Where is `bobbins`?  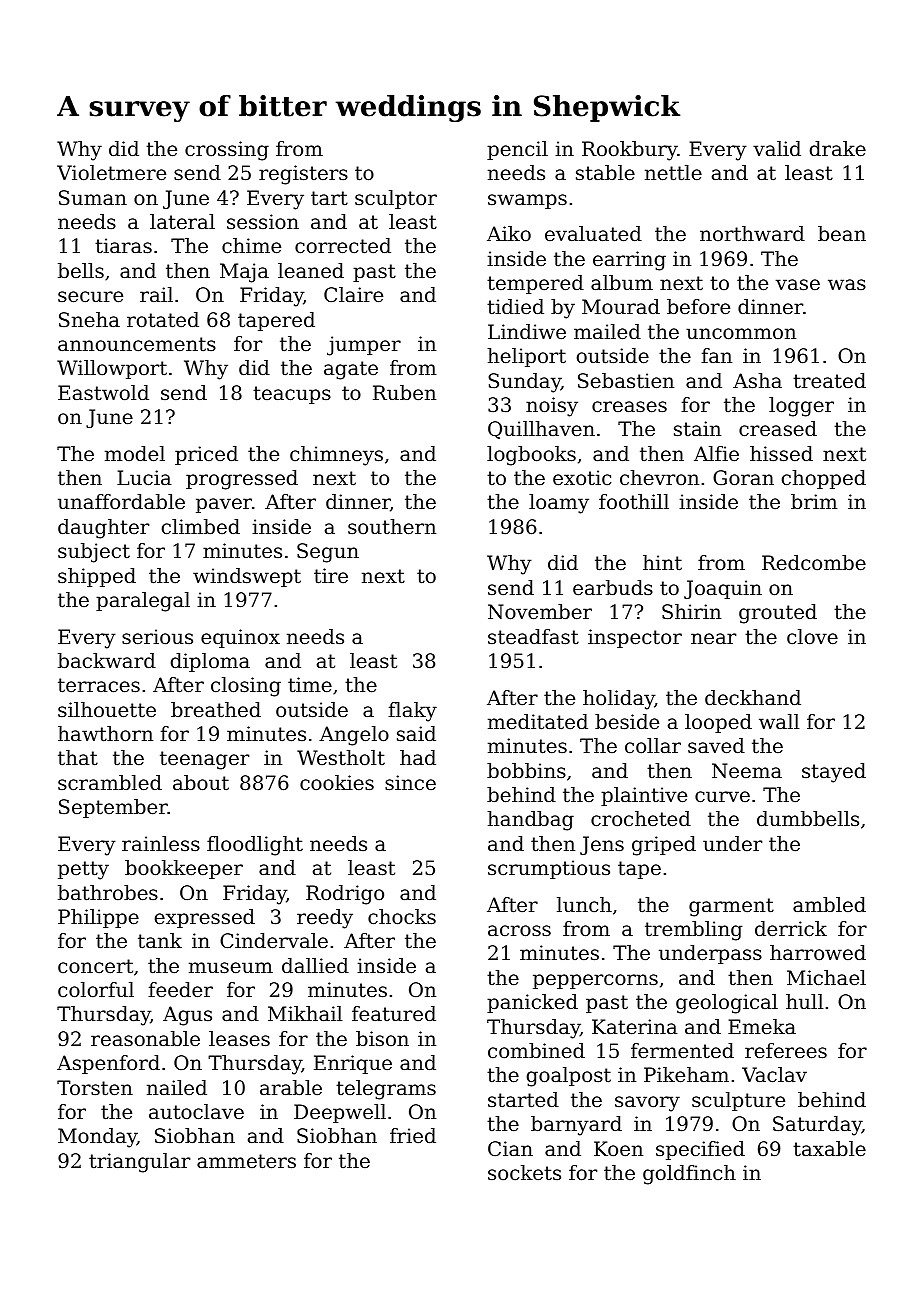
bobbins is located at coordinates (526, 771).
